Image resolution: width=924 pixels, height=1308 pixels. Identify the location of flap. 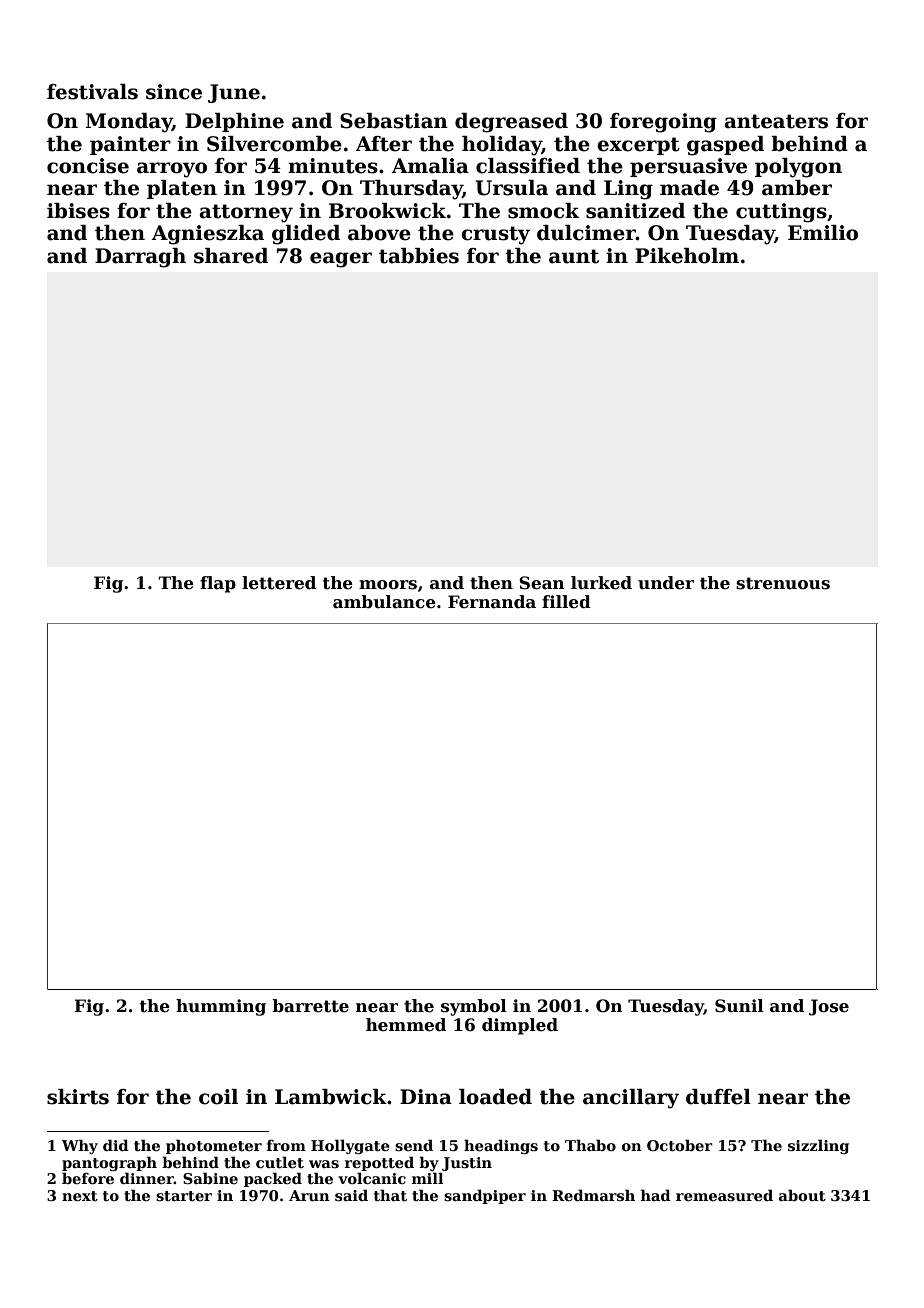
(218, 584).
